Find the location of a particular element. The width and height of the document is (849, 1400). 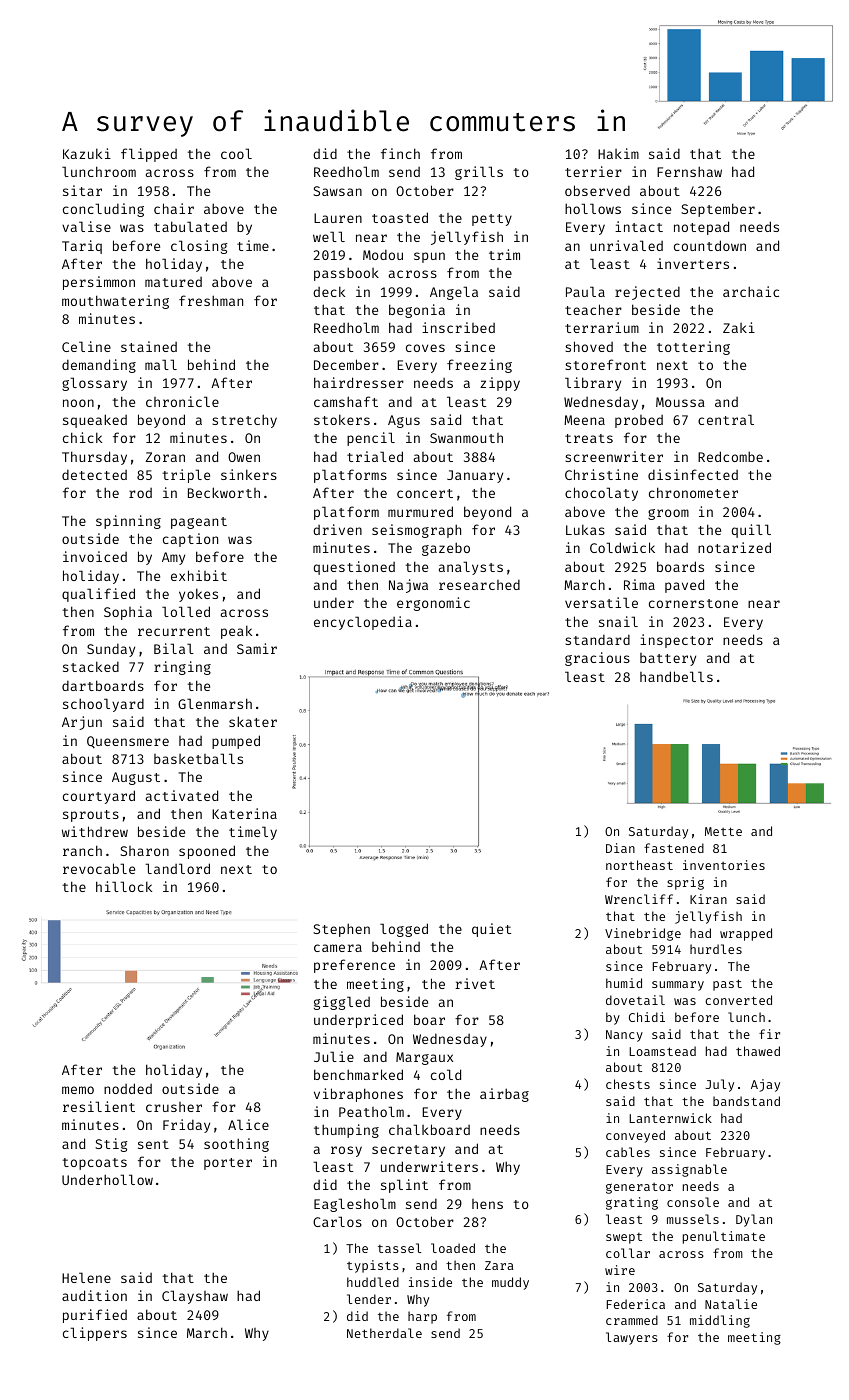

tottering is located at coordinates (693, 348).
